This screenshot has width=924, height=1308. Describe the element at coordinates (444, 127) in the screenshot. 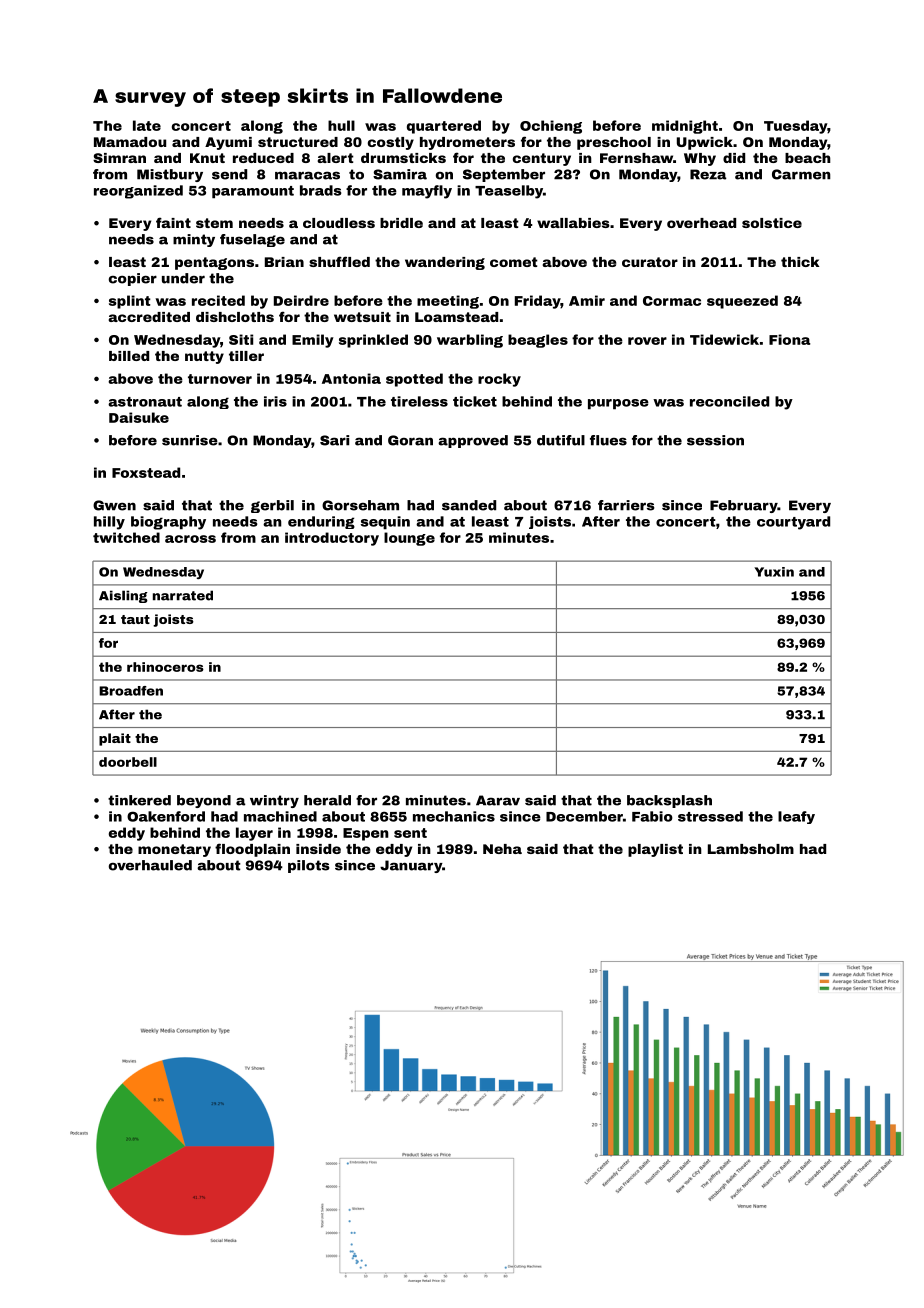

I see `quartered` at that location.
